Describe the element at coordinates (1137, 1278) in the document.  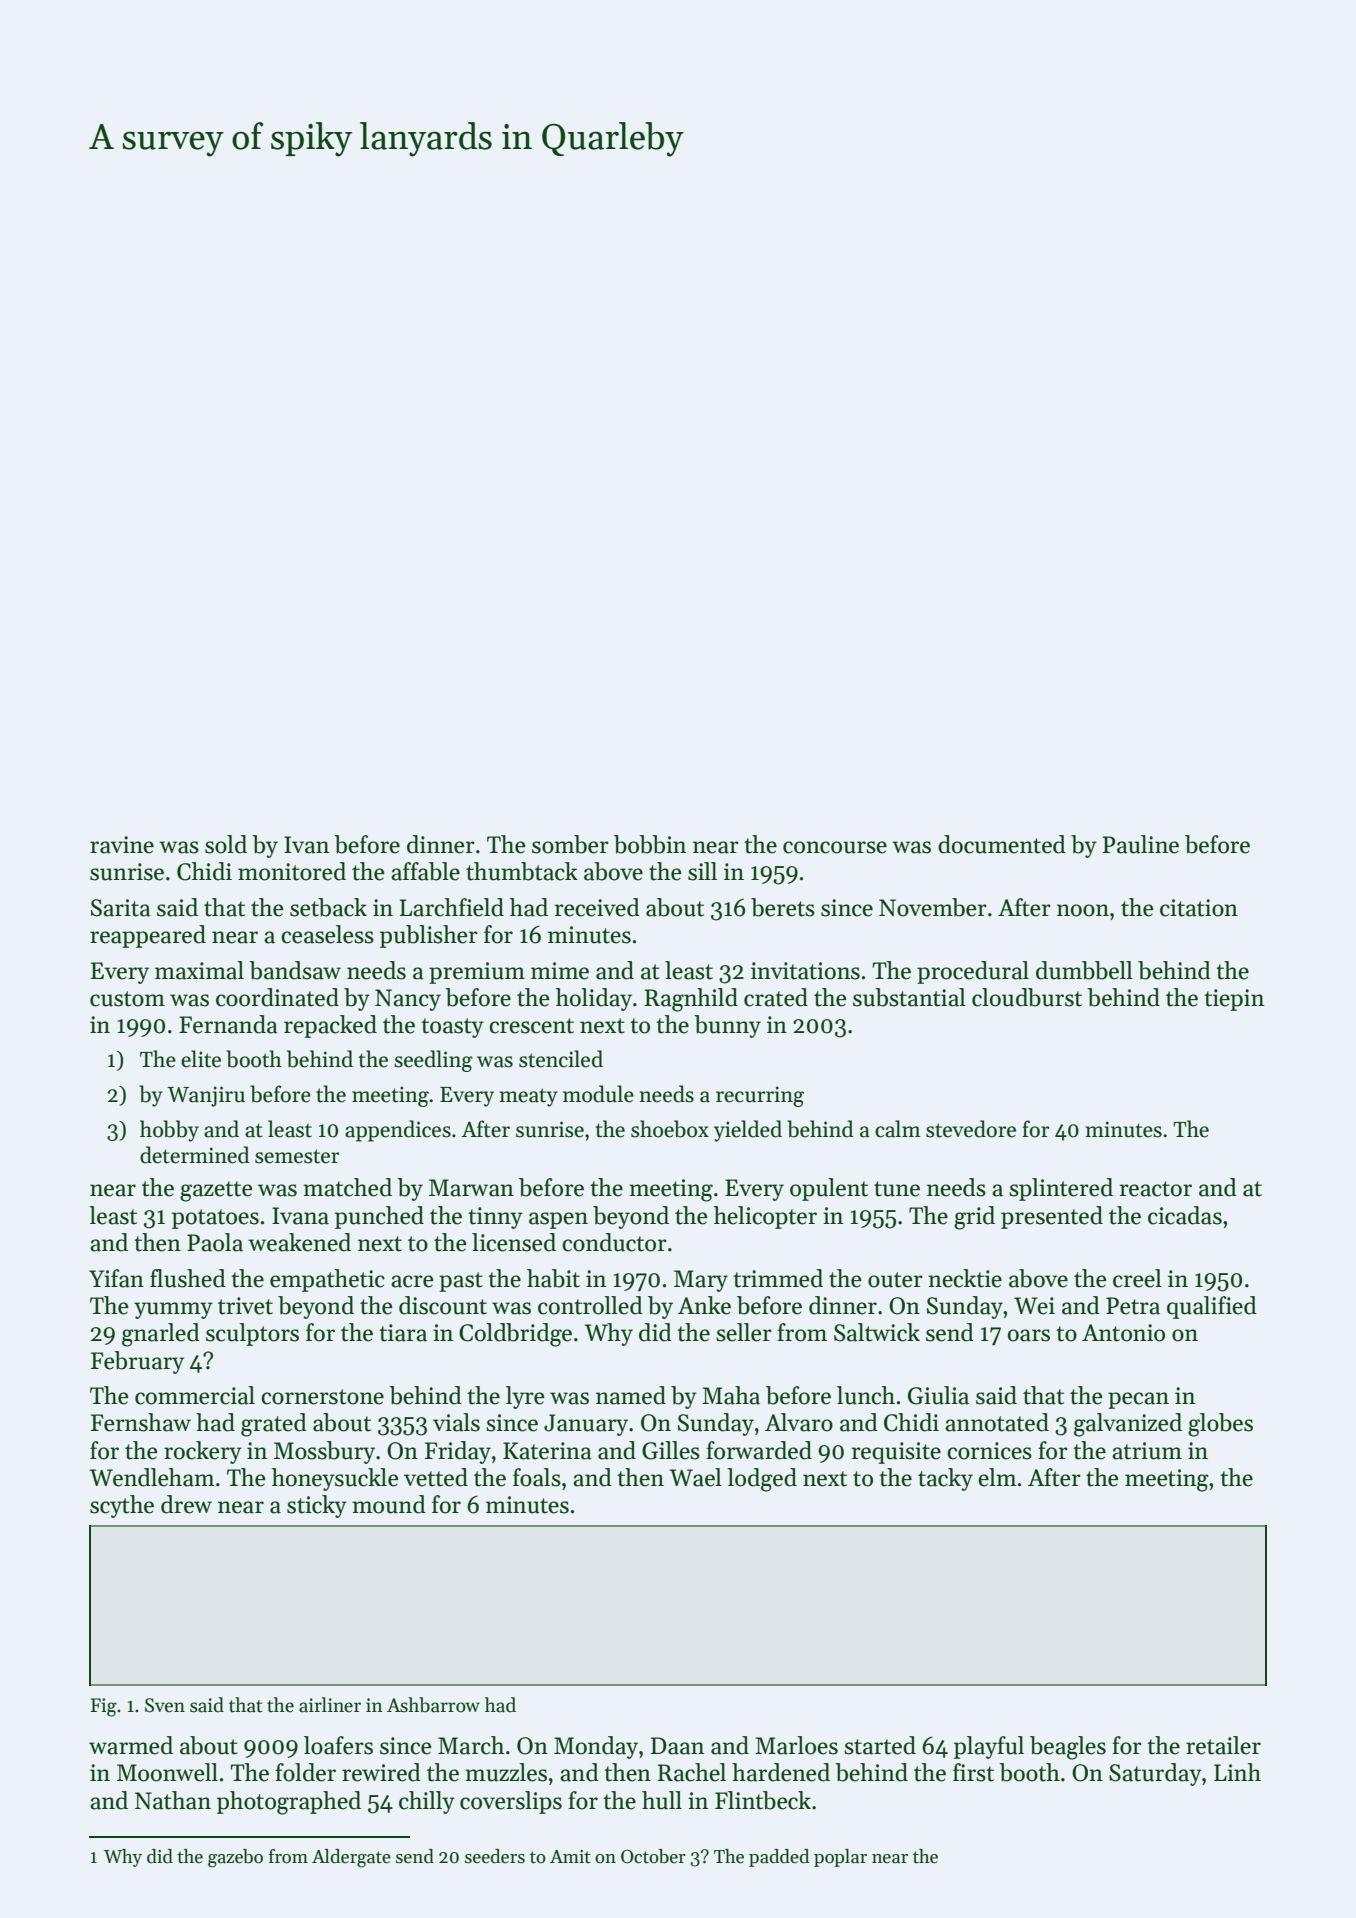
I see `creel` at that location.
